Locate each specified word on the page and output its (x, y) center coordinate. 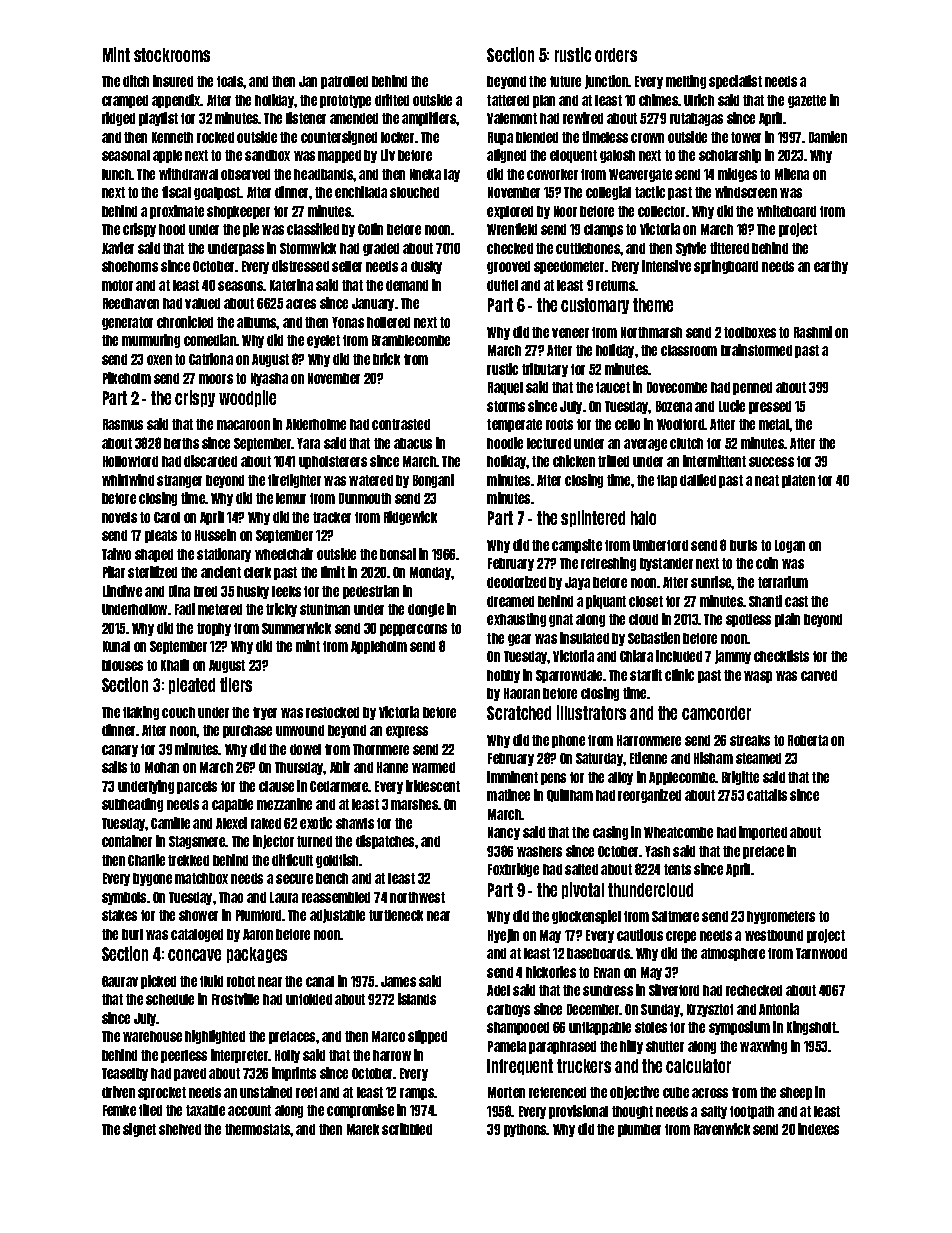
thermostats (257, 1129)
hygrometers (781, 917)
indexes (818, 1129)
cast (796, 601)
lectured (549, 443)
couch (178, 712)
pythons (525, 1130)
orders (616, 55)
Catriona (211, 359)
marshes (415, 804)
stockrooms (172, 55)
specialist (735, 82)
